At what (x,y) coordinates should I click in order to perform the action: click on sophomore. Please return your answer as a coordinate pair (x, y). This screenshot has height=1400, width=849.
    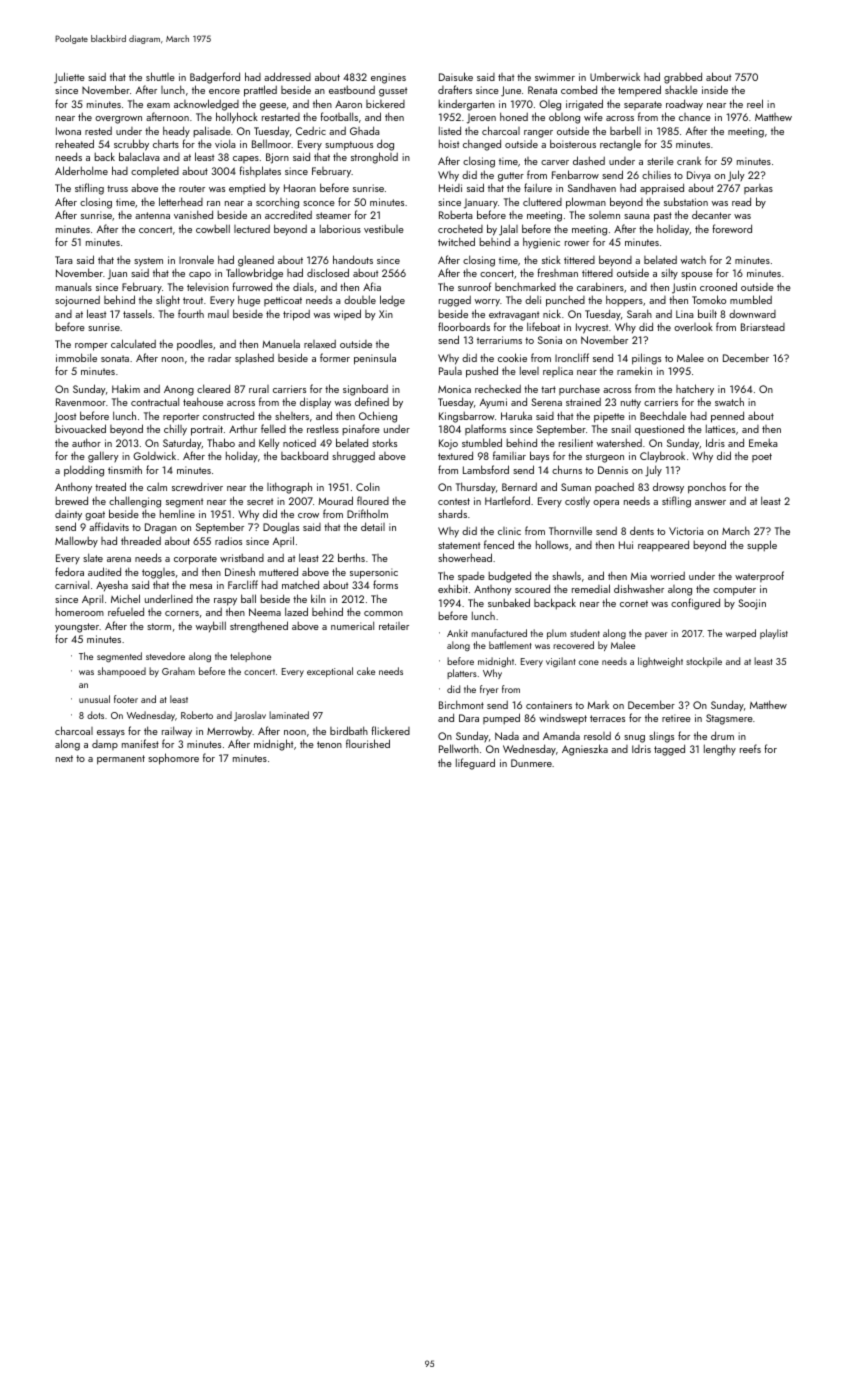
    Looking at the image, I should click on (173, 759).
